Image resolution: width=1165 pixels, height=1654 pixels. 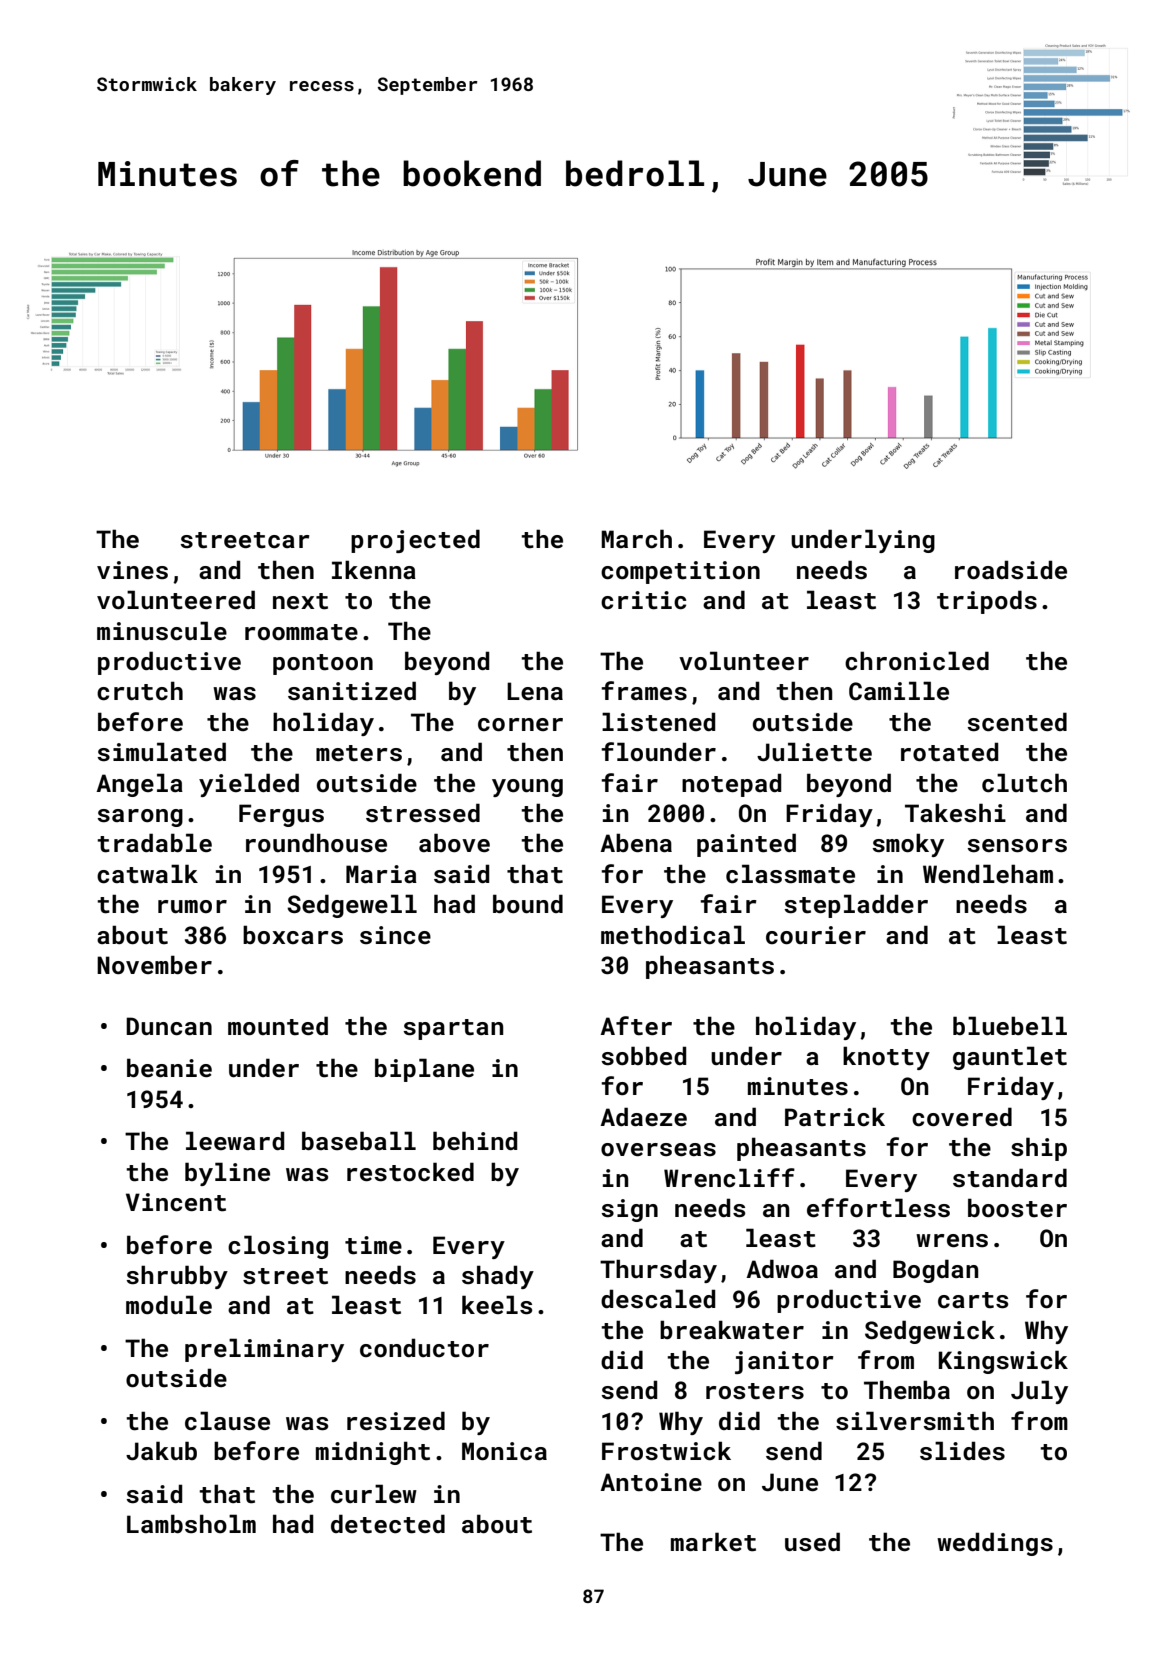 I want to click on Monica, so click(x=504, y=1451).
